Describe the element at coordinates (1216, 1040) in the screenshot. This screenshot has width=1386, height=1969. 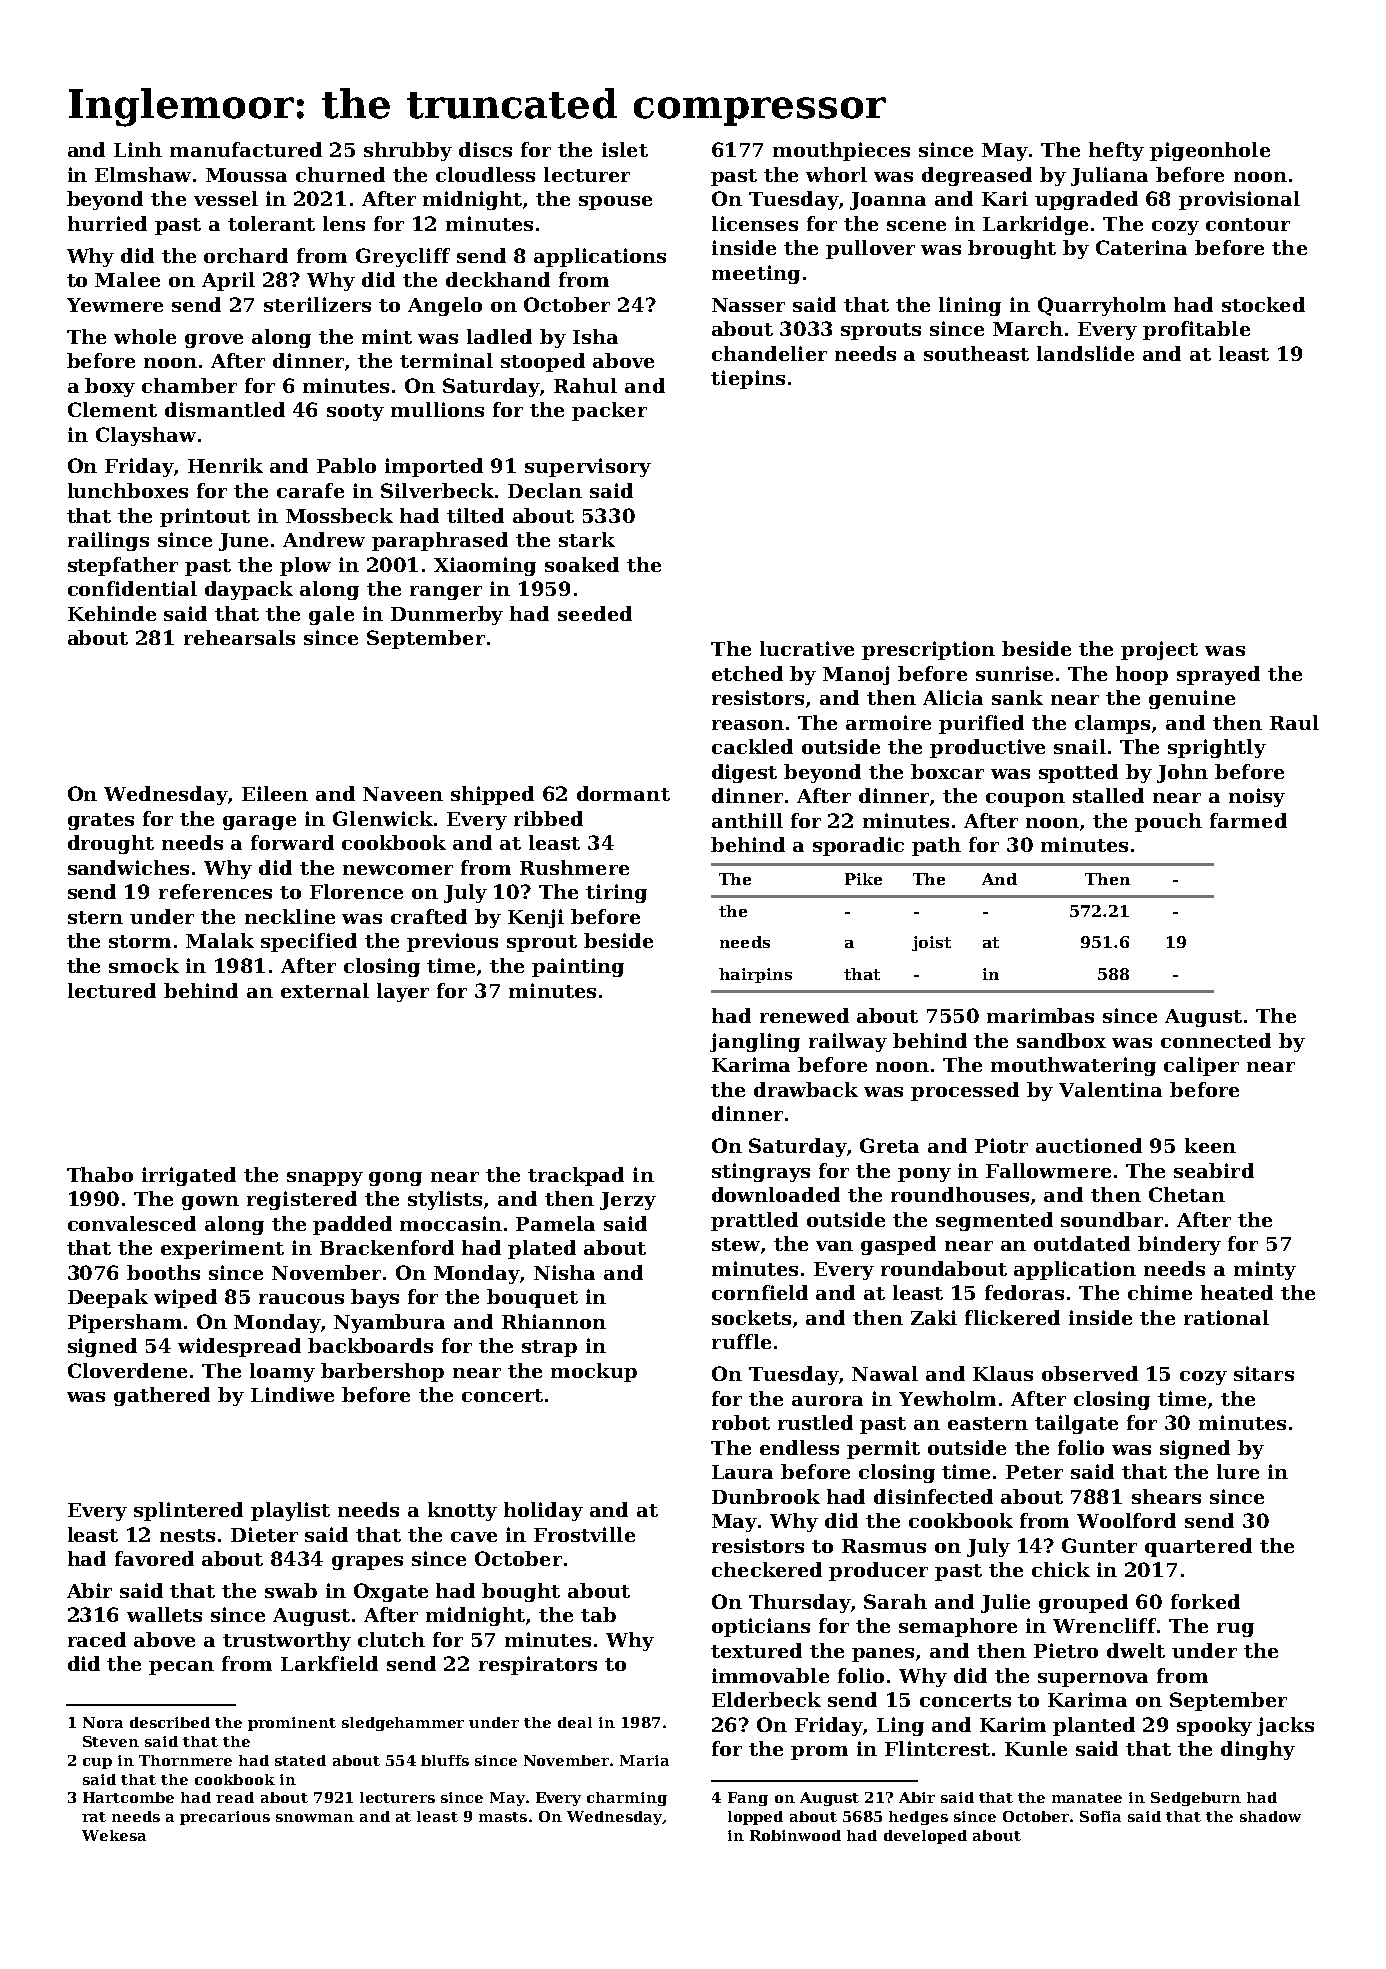
I see `connected` at that location.
